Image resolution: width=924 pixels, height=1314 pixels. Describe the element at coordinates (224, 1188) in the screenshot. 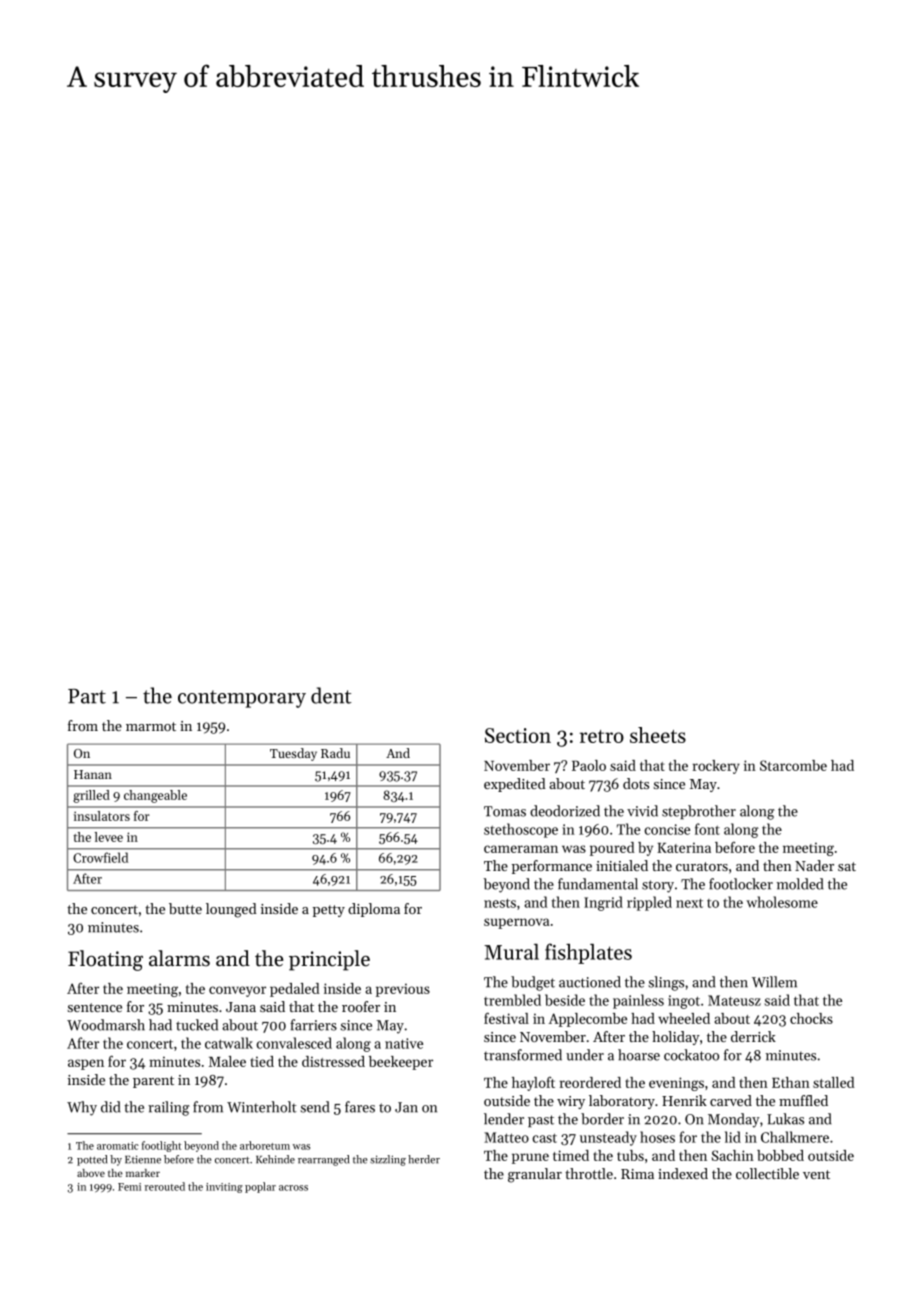

I see `inviting` at that location.
